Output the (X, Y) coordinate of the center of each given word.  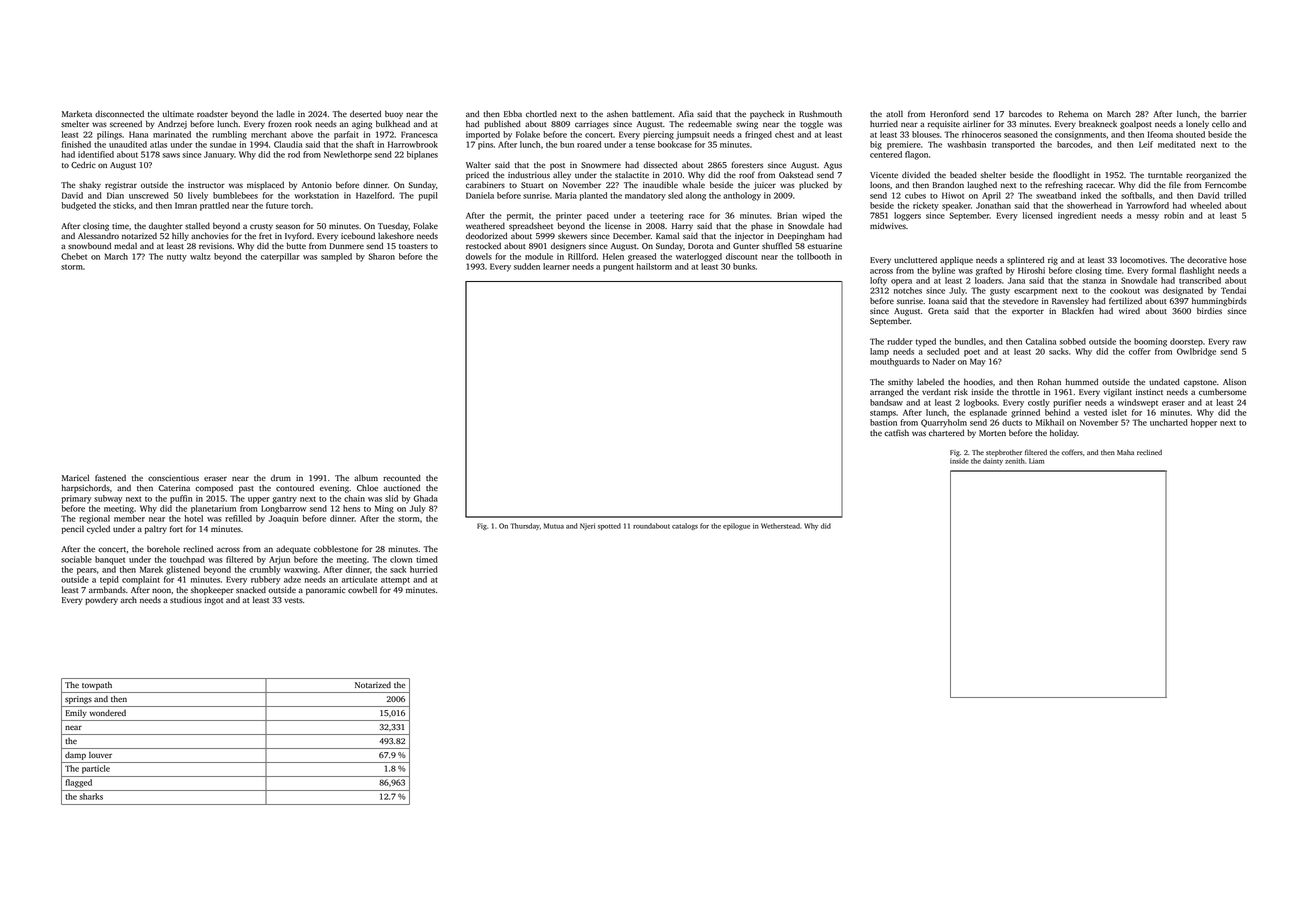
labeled (930, 382)
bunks (744, 266)
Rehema (1074, 114)
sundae (223, 144)
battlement (652, 113)
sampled (336, 257)
